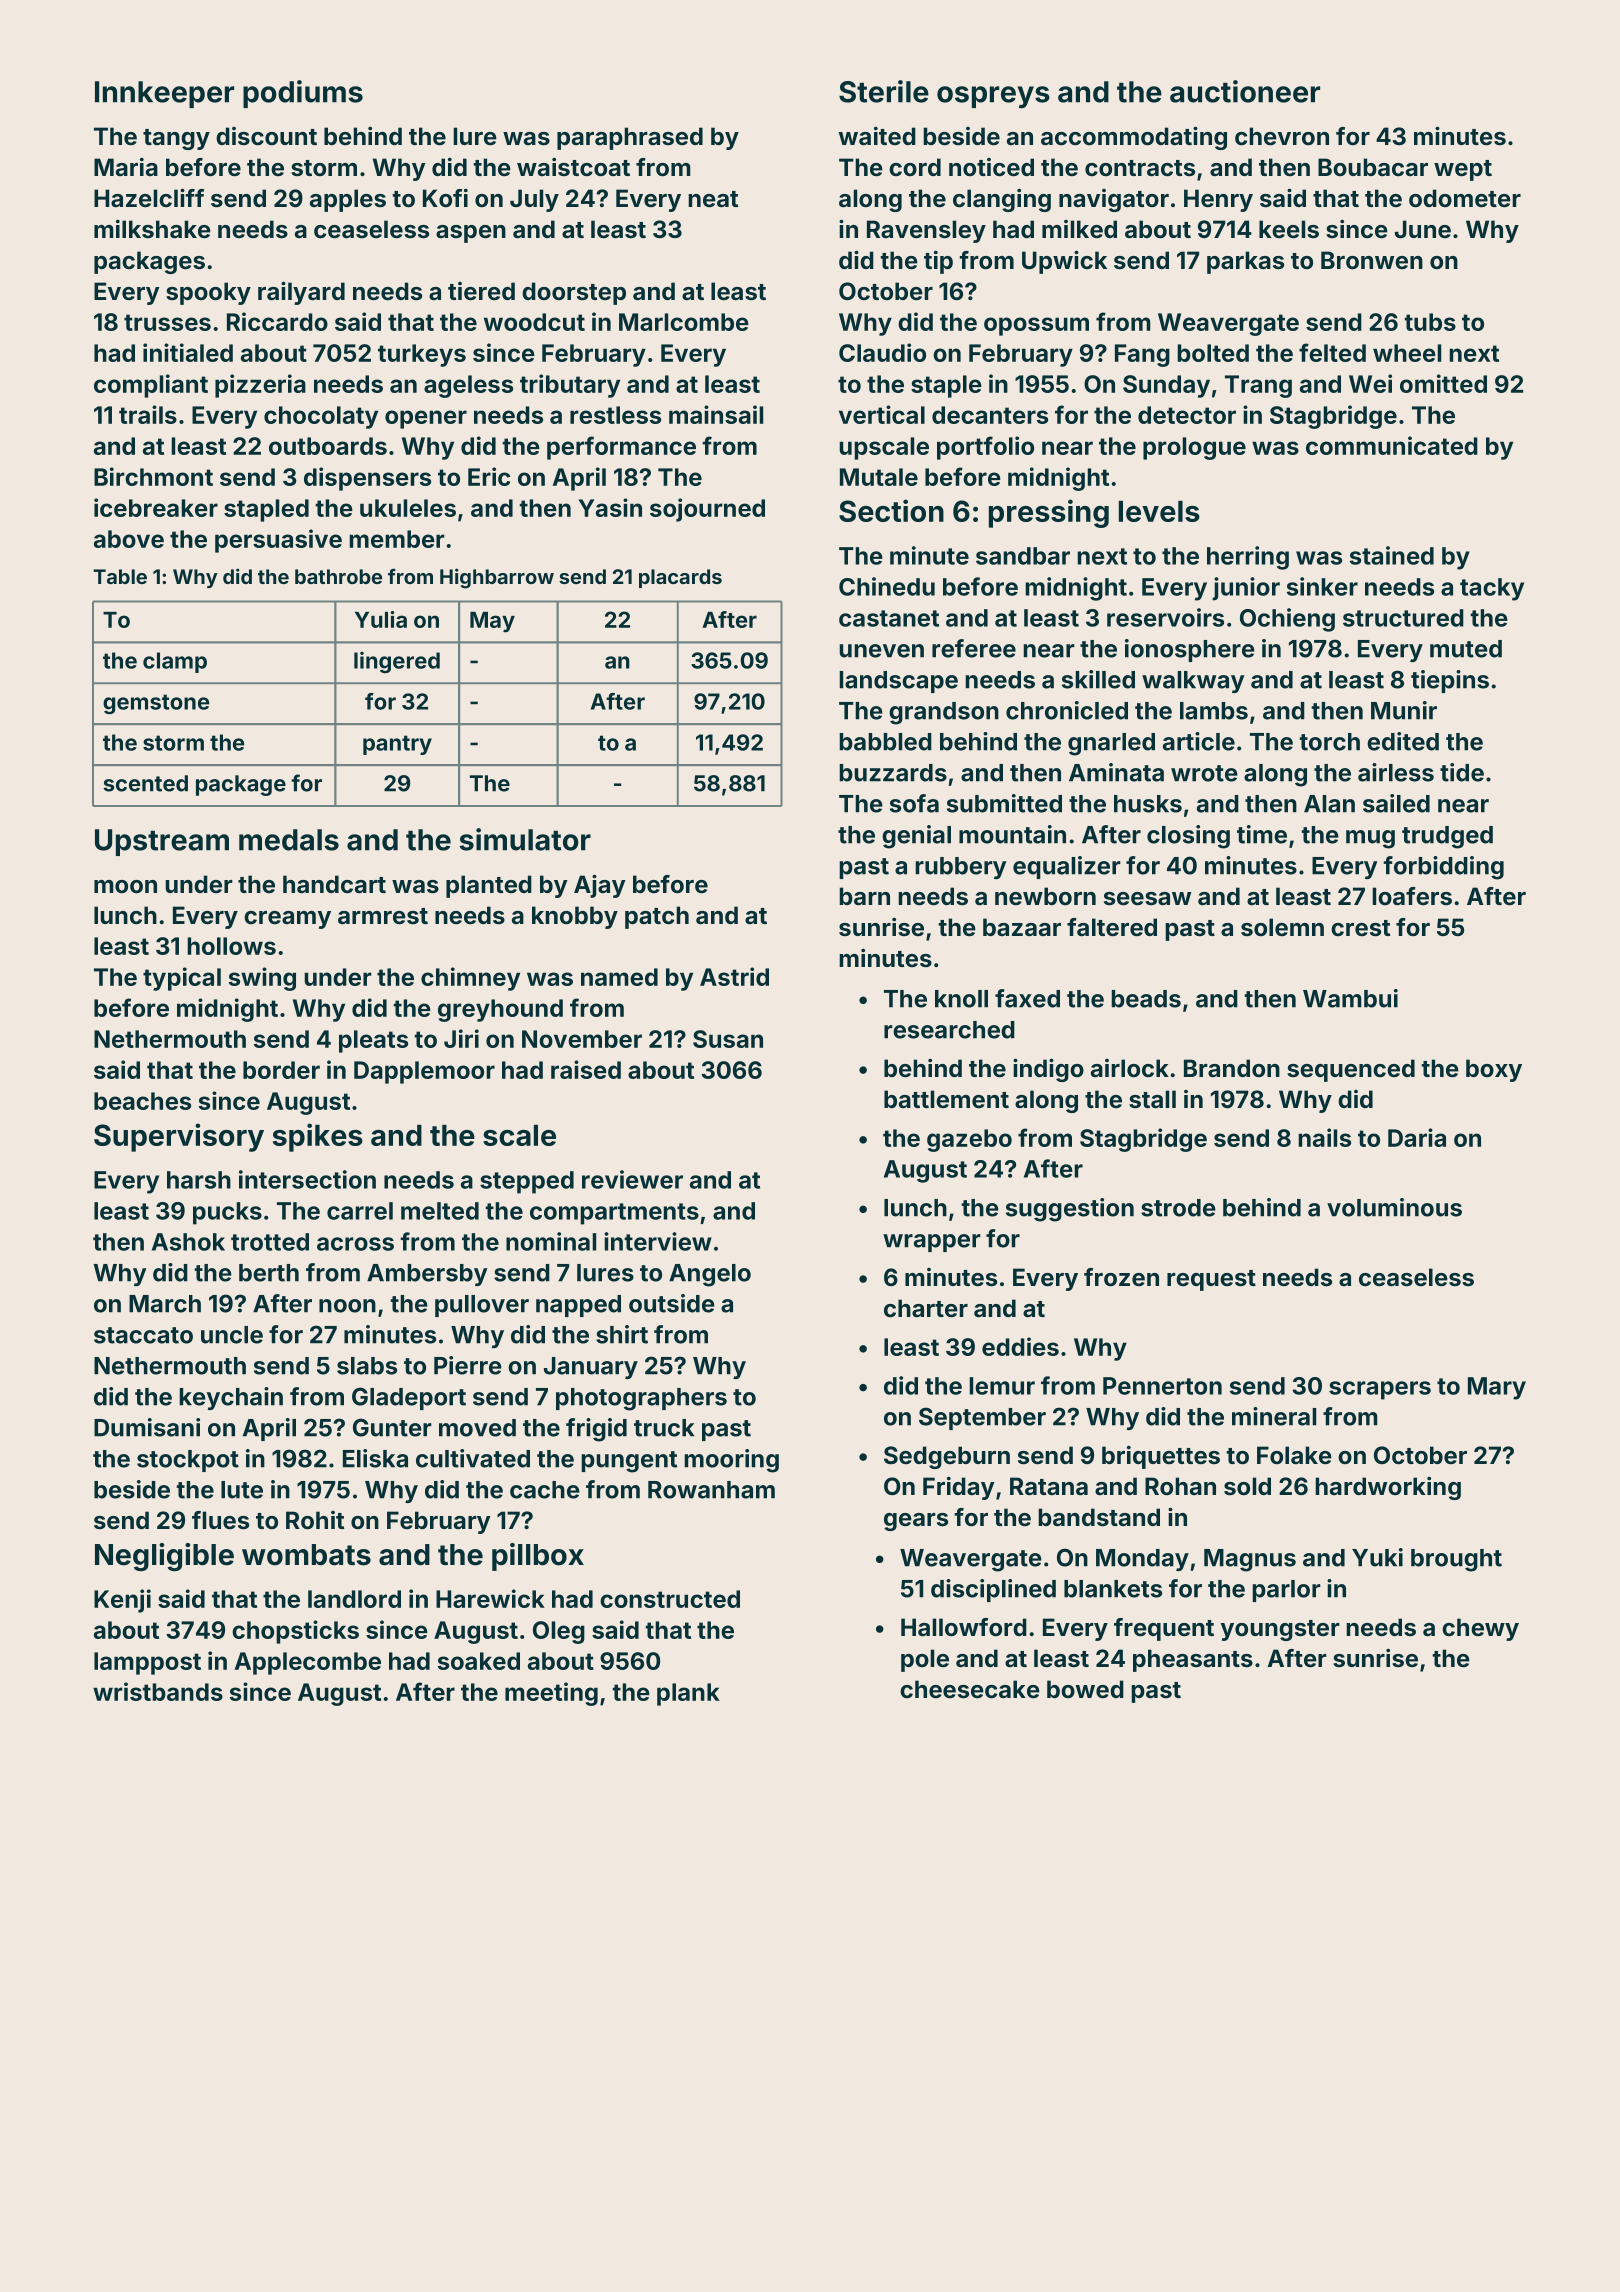  I want to click on Susan, so click(728, 1039).
